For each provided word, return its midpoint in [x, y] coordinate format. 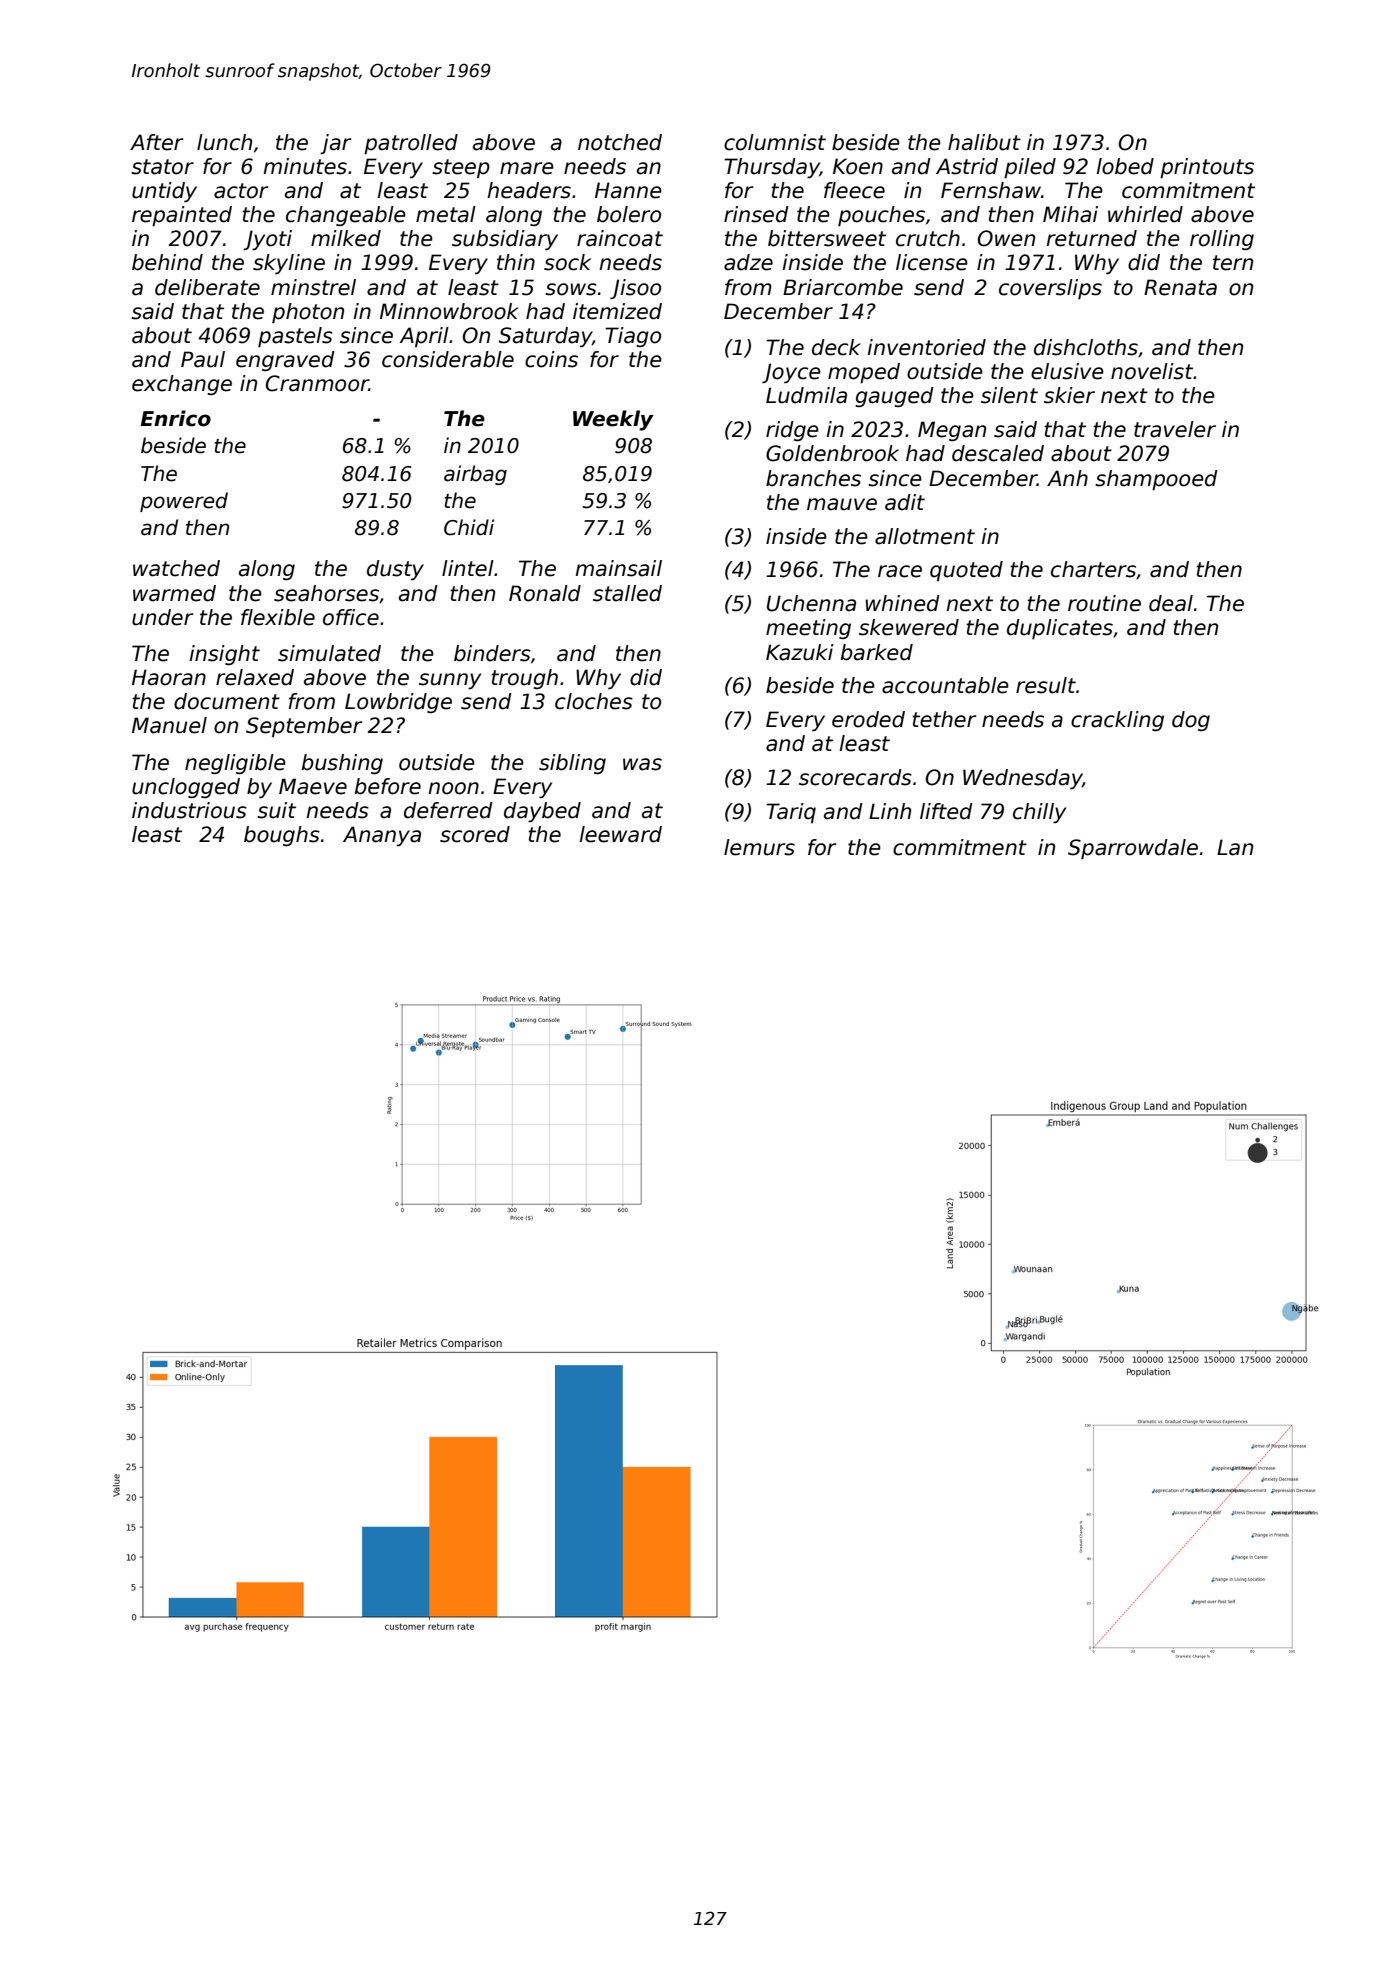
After [156, 142]
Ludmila [806, 395]
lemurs [759, 847]
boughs [282, 836]
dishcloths [1086, 347]
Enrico [176, 418]
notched [620, 142]
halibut [984, 142]
